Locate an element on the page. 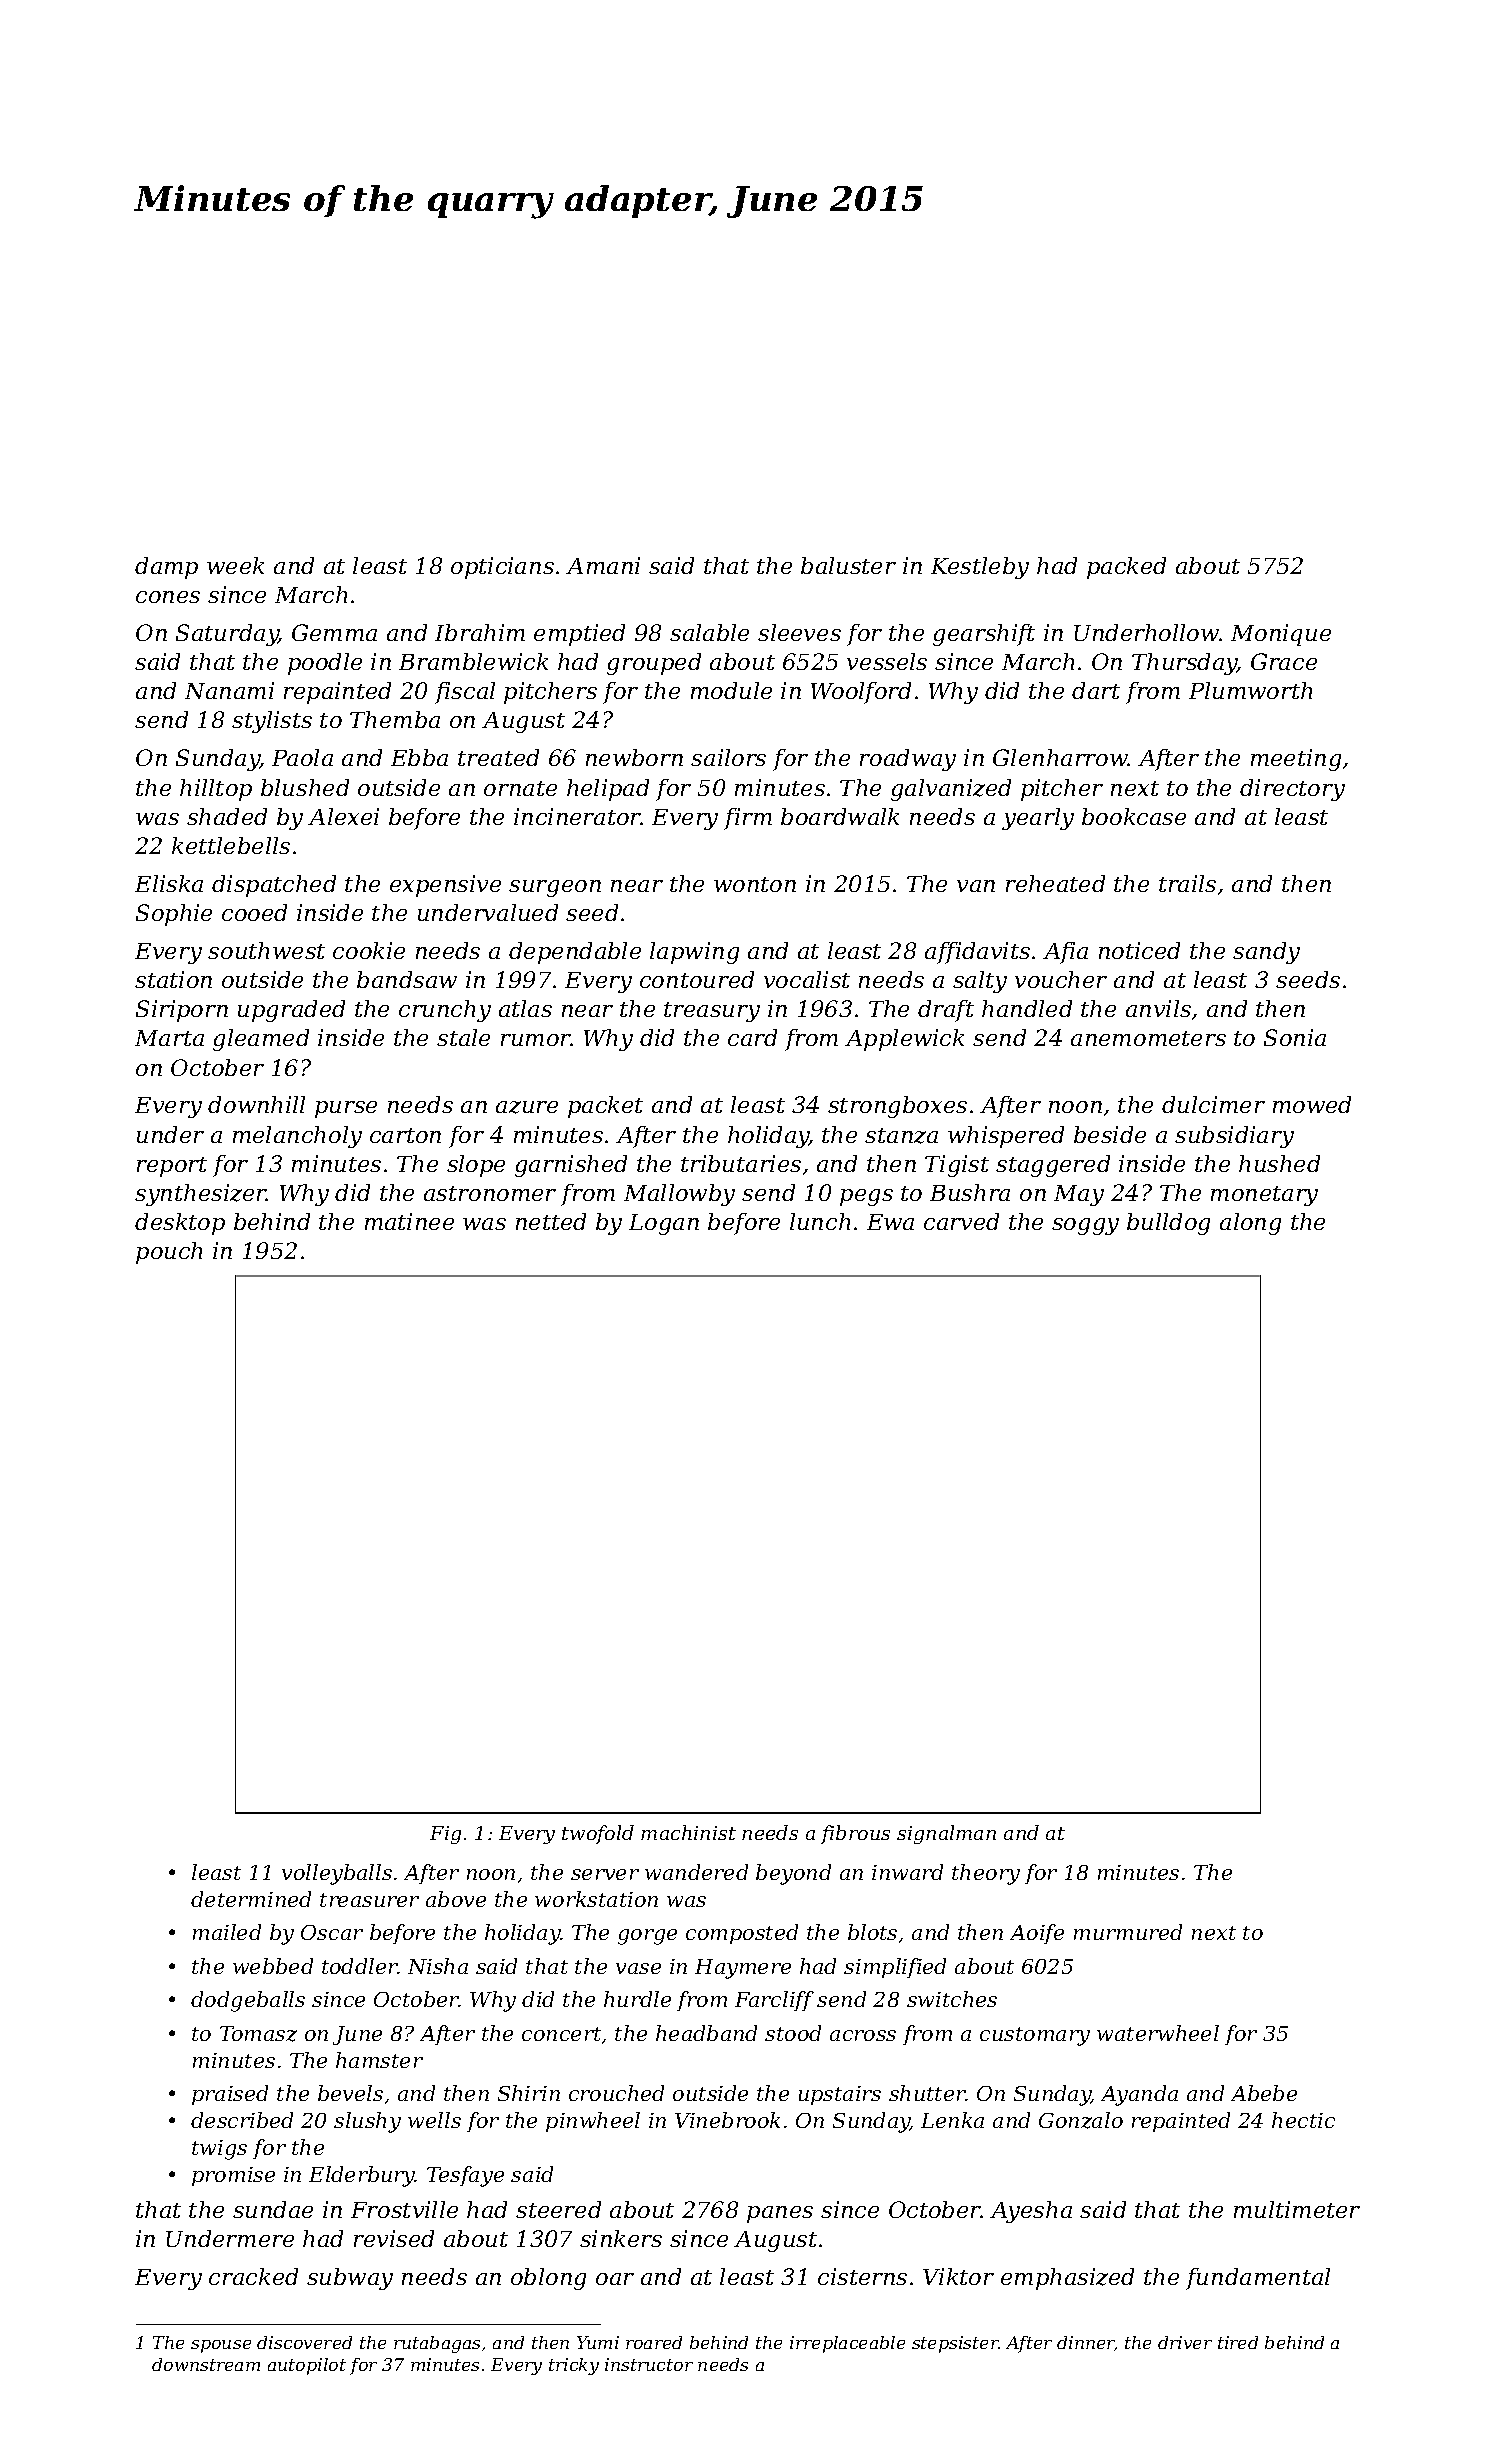 Image resolution: width=1496 pixels, height=2464 pixels. vessels is located at coordinates (887, 661).
